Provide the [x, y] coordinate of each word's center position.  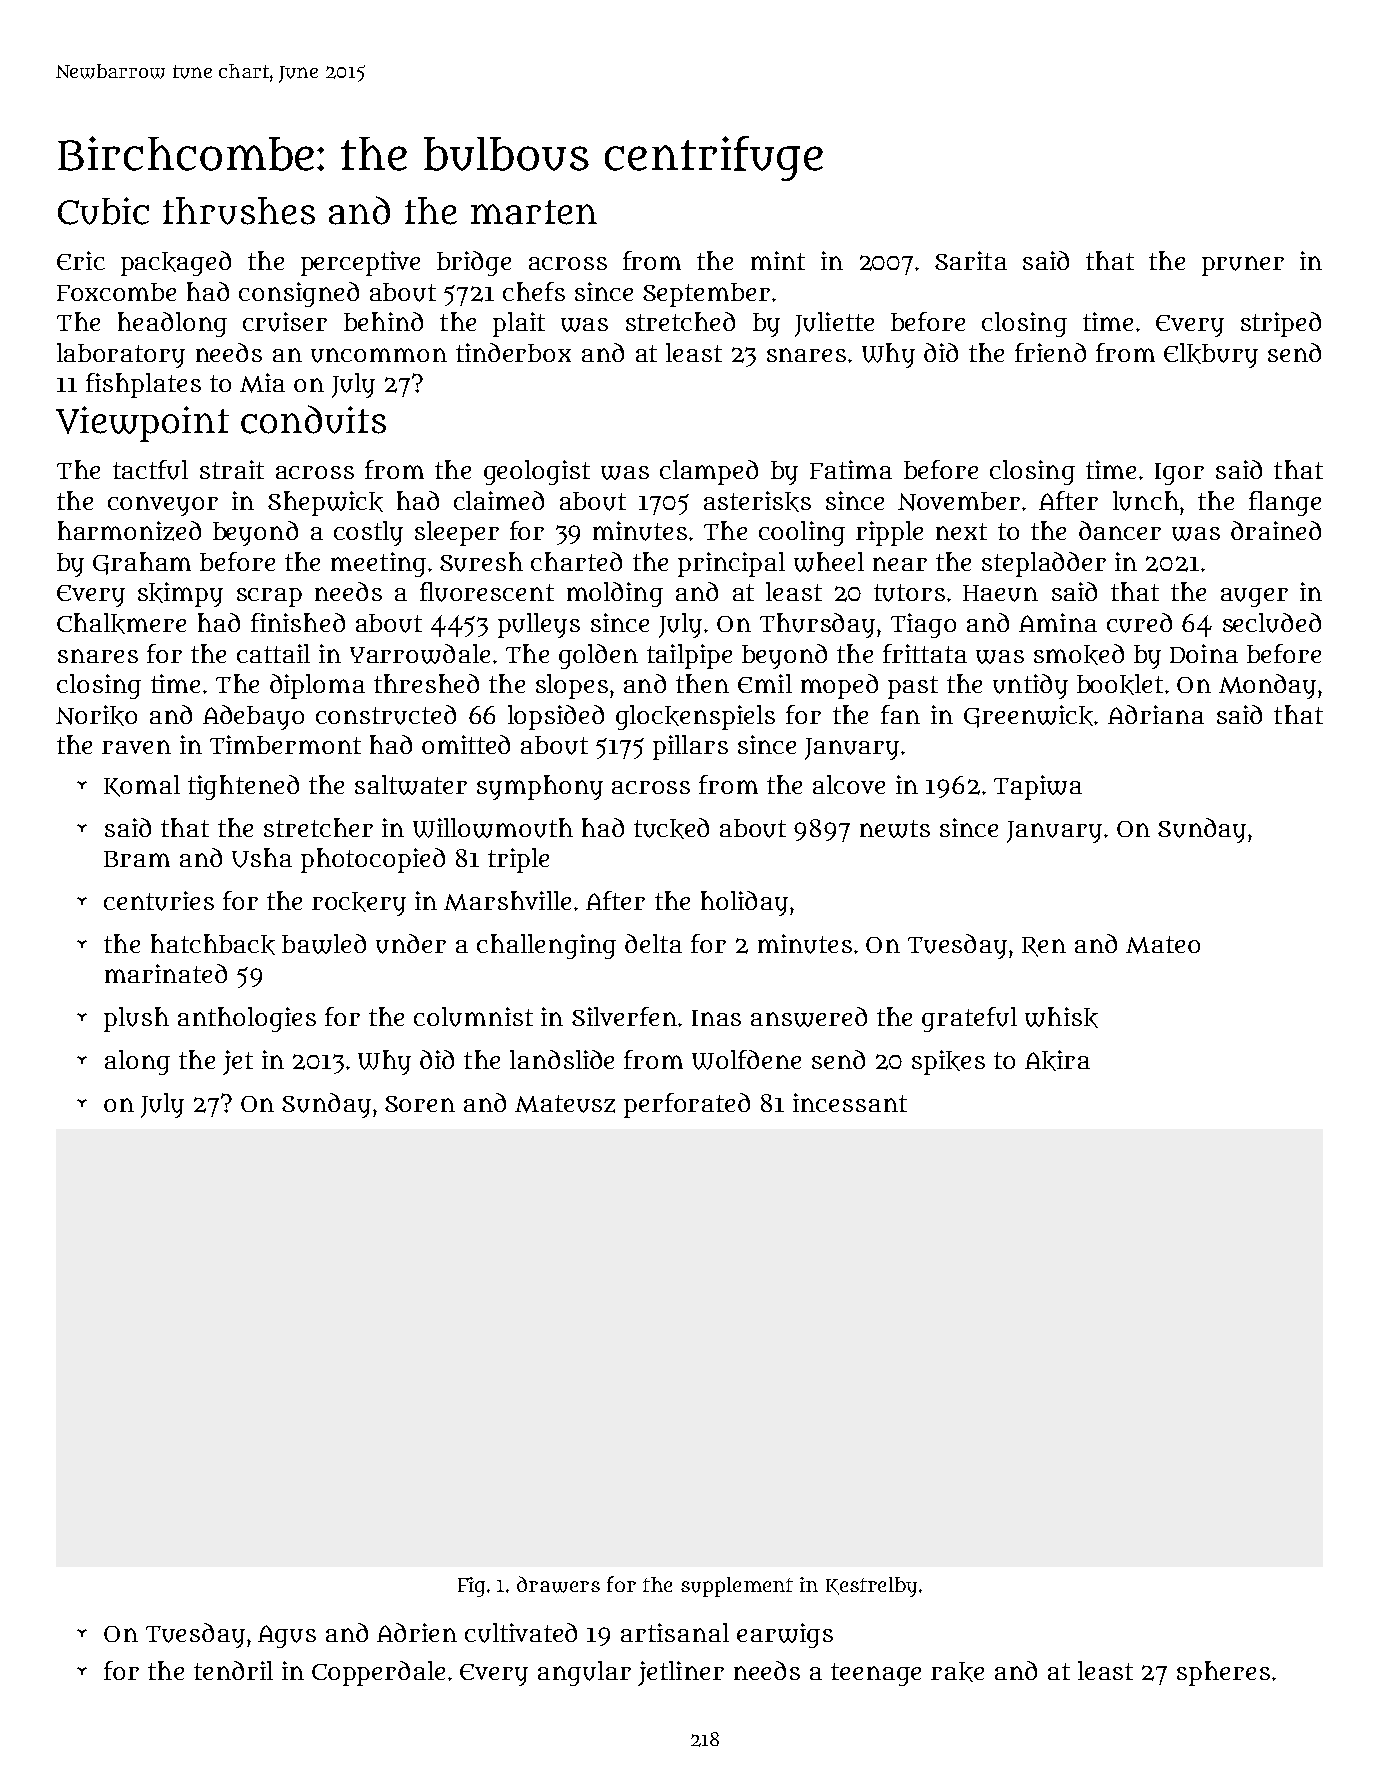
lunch [1146, 501]
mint [778, 260]
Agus [287, 1636]
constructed [386, 715]
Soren [420, 1104]
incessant [850, 1102]
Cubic [103, 211]
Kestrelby [871, 1587]
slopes [572, 686]
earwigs [785, 1635]
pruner [1243, 266]
